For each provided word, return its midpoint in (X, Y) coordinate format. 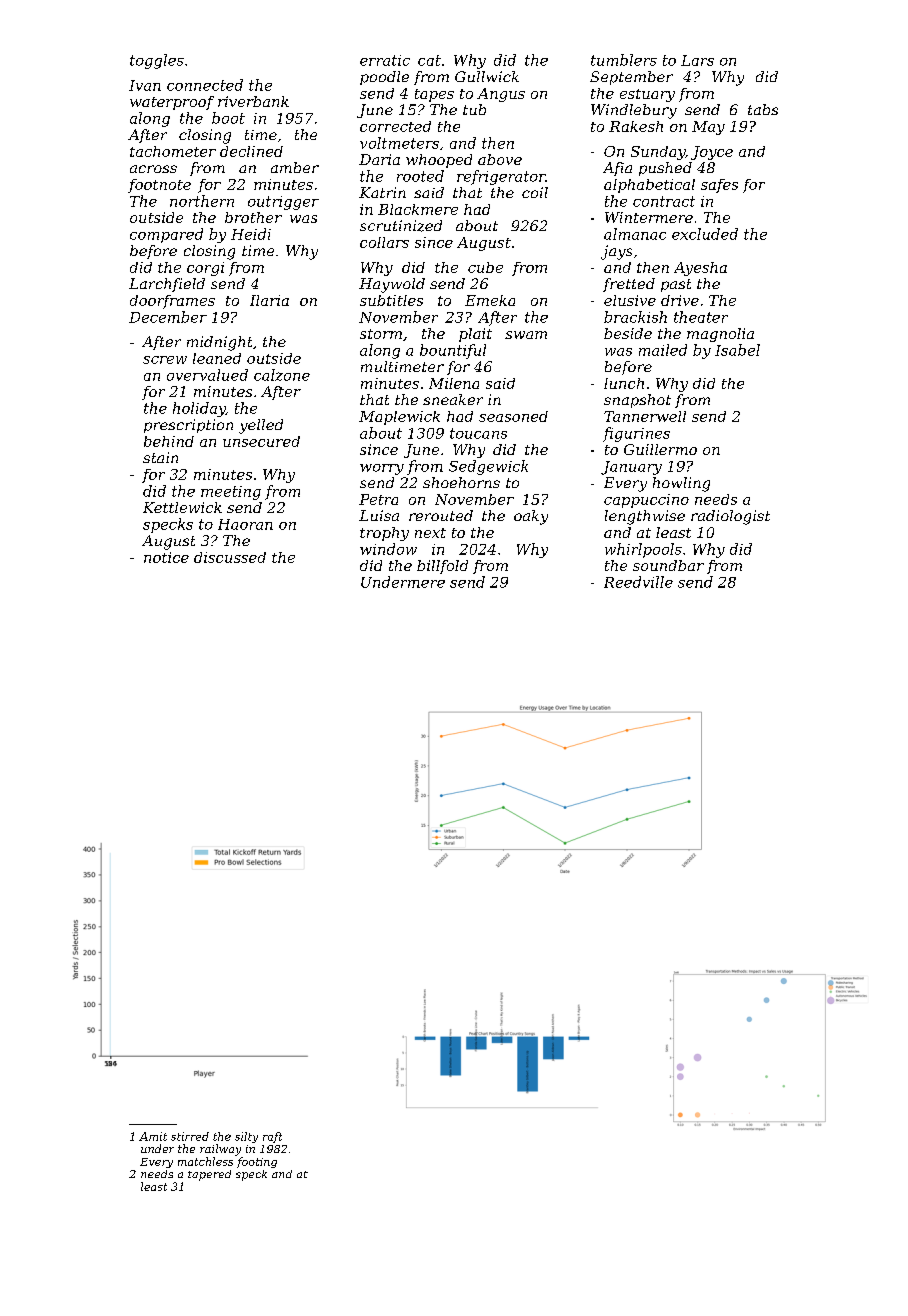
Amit (153, 1136)
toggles (157, 61)
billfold (442, 567)
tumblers (624, 60)
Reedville (638, 582)
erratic (385, 60)
